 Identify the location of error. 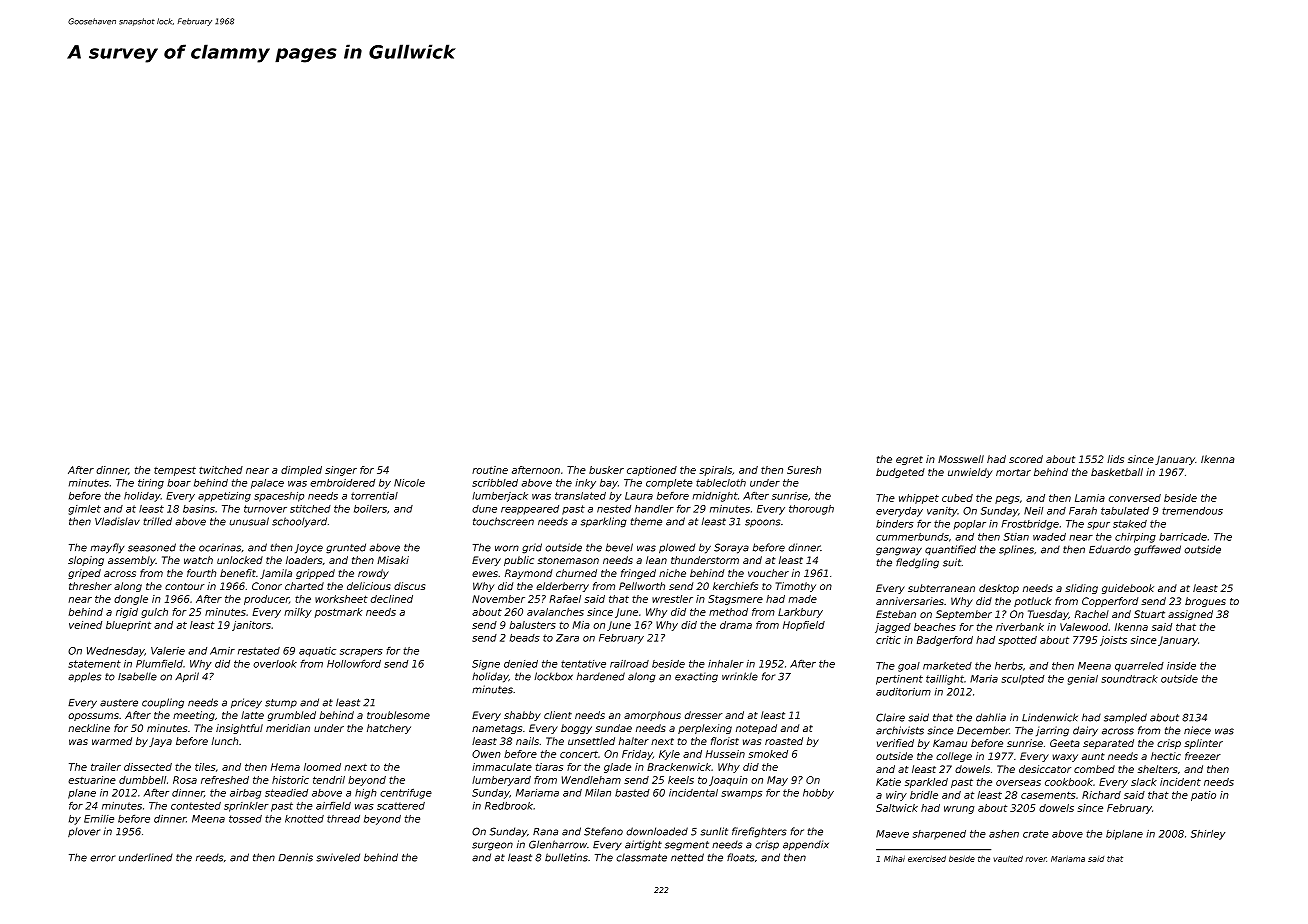
(102, 858).
